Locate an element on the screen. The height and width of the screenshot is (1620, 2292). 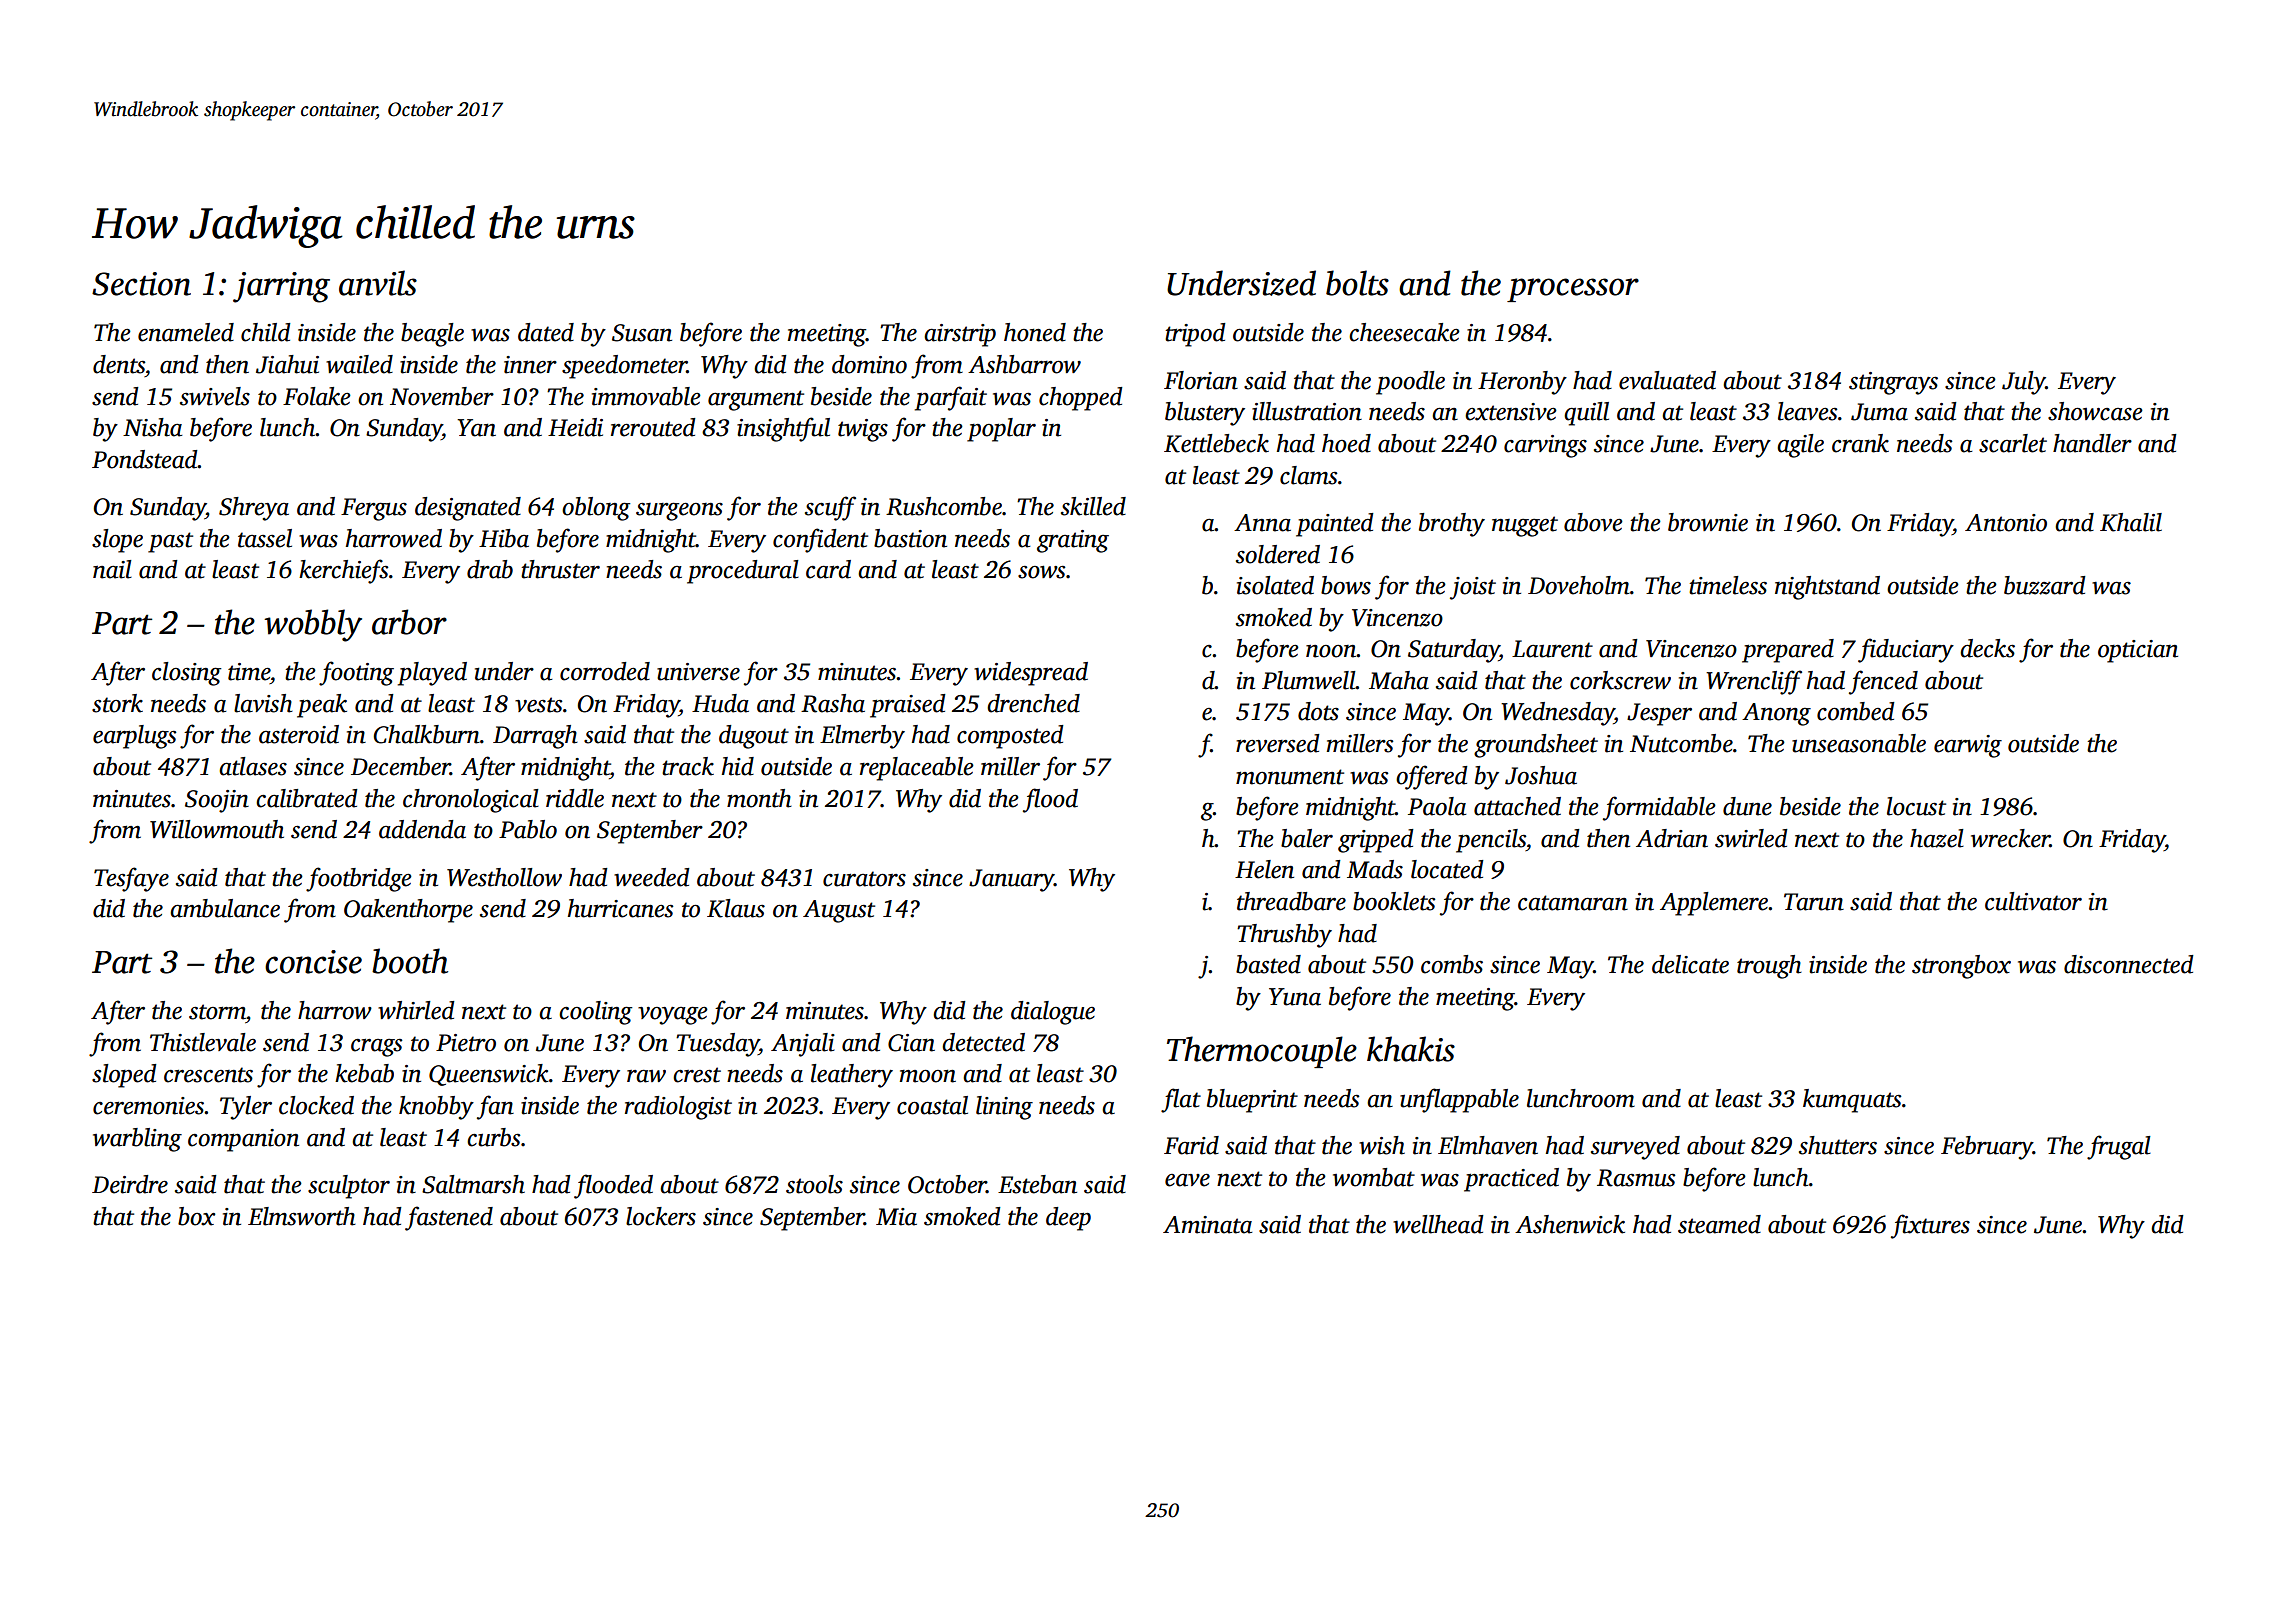
kumquats is located at coordinates (1852, 1101).
